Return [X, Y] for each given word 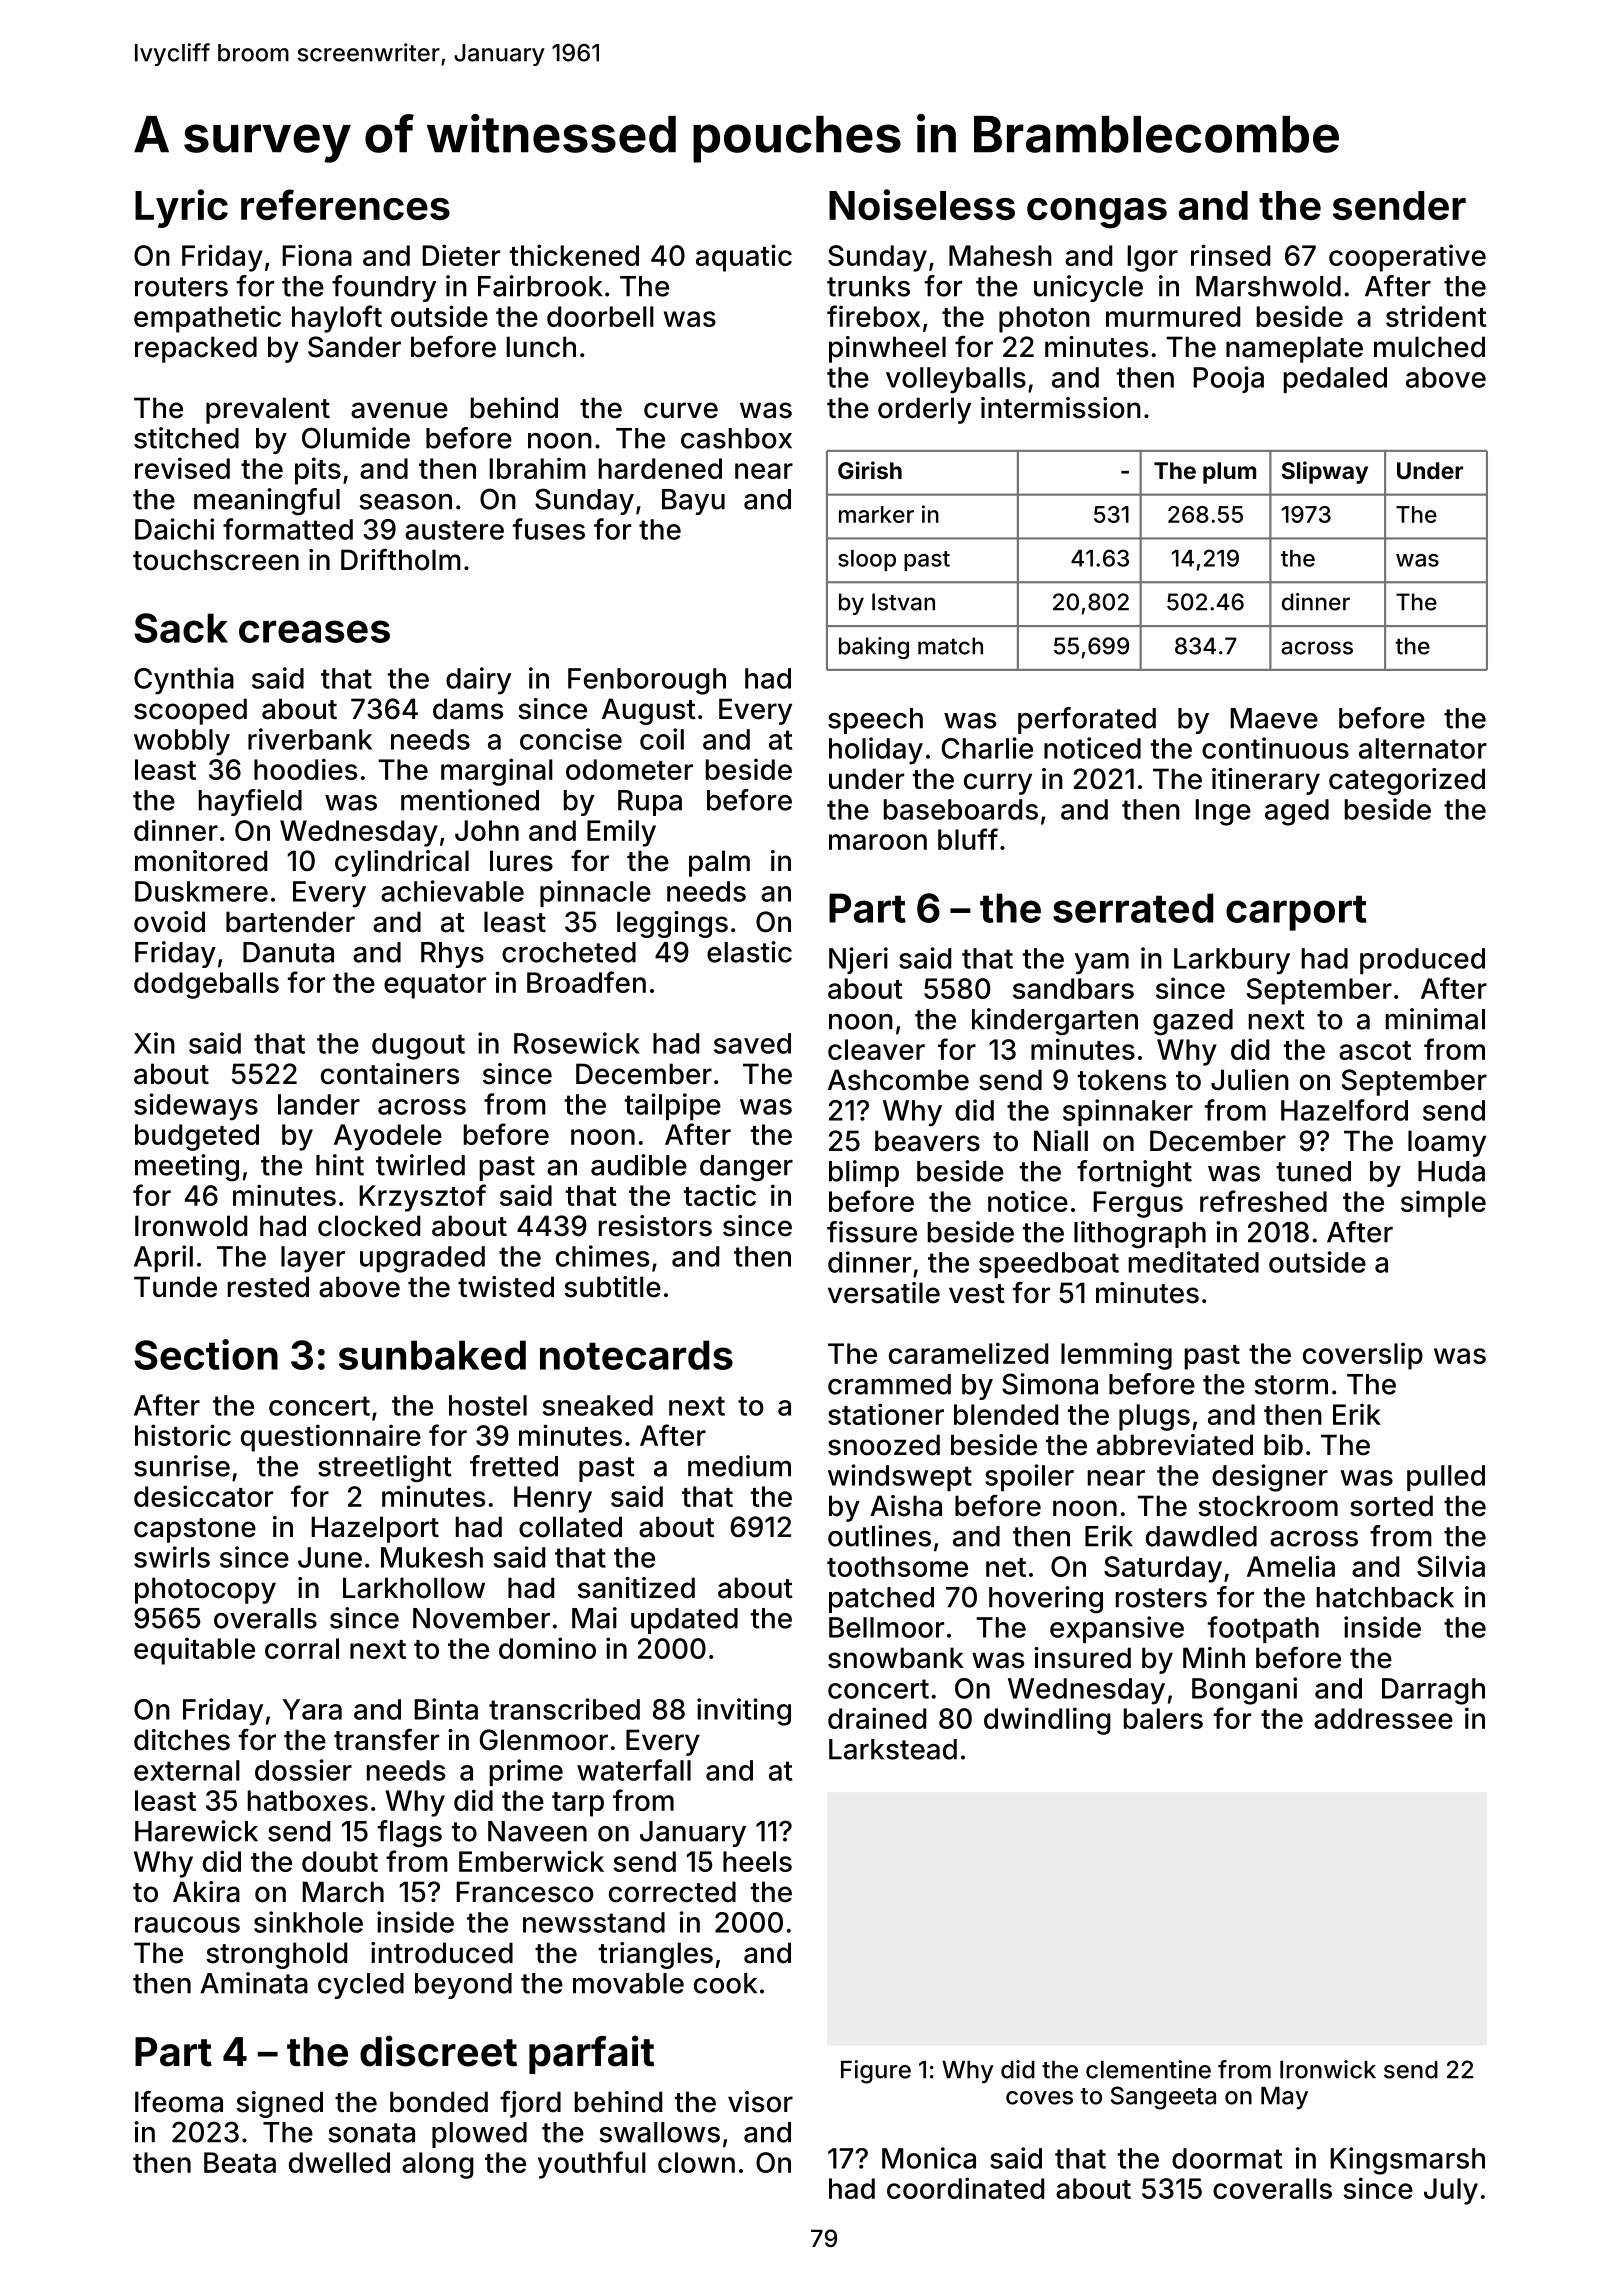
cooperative [1407, 258]
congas [1097, 213]
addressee [1383, 1718]
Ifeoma [179, 2102]
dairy [478, 681]
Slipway [1325, 472]
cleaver [876, 1049]
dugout [418, 1046]
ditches [182, 1740]
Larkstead [893, 1749]
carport [1296, 913]
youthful [592, 2165]
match [950, 646]
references [345, 204]
